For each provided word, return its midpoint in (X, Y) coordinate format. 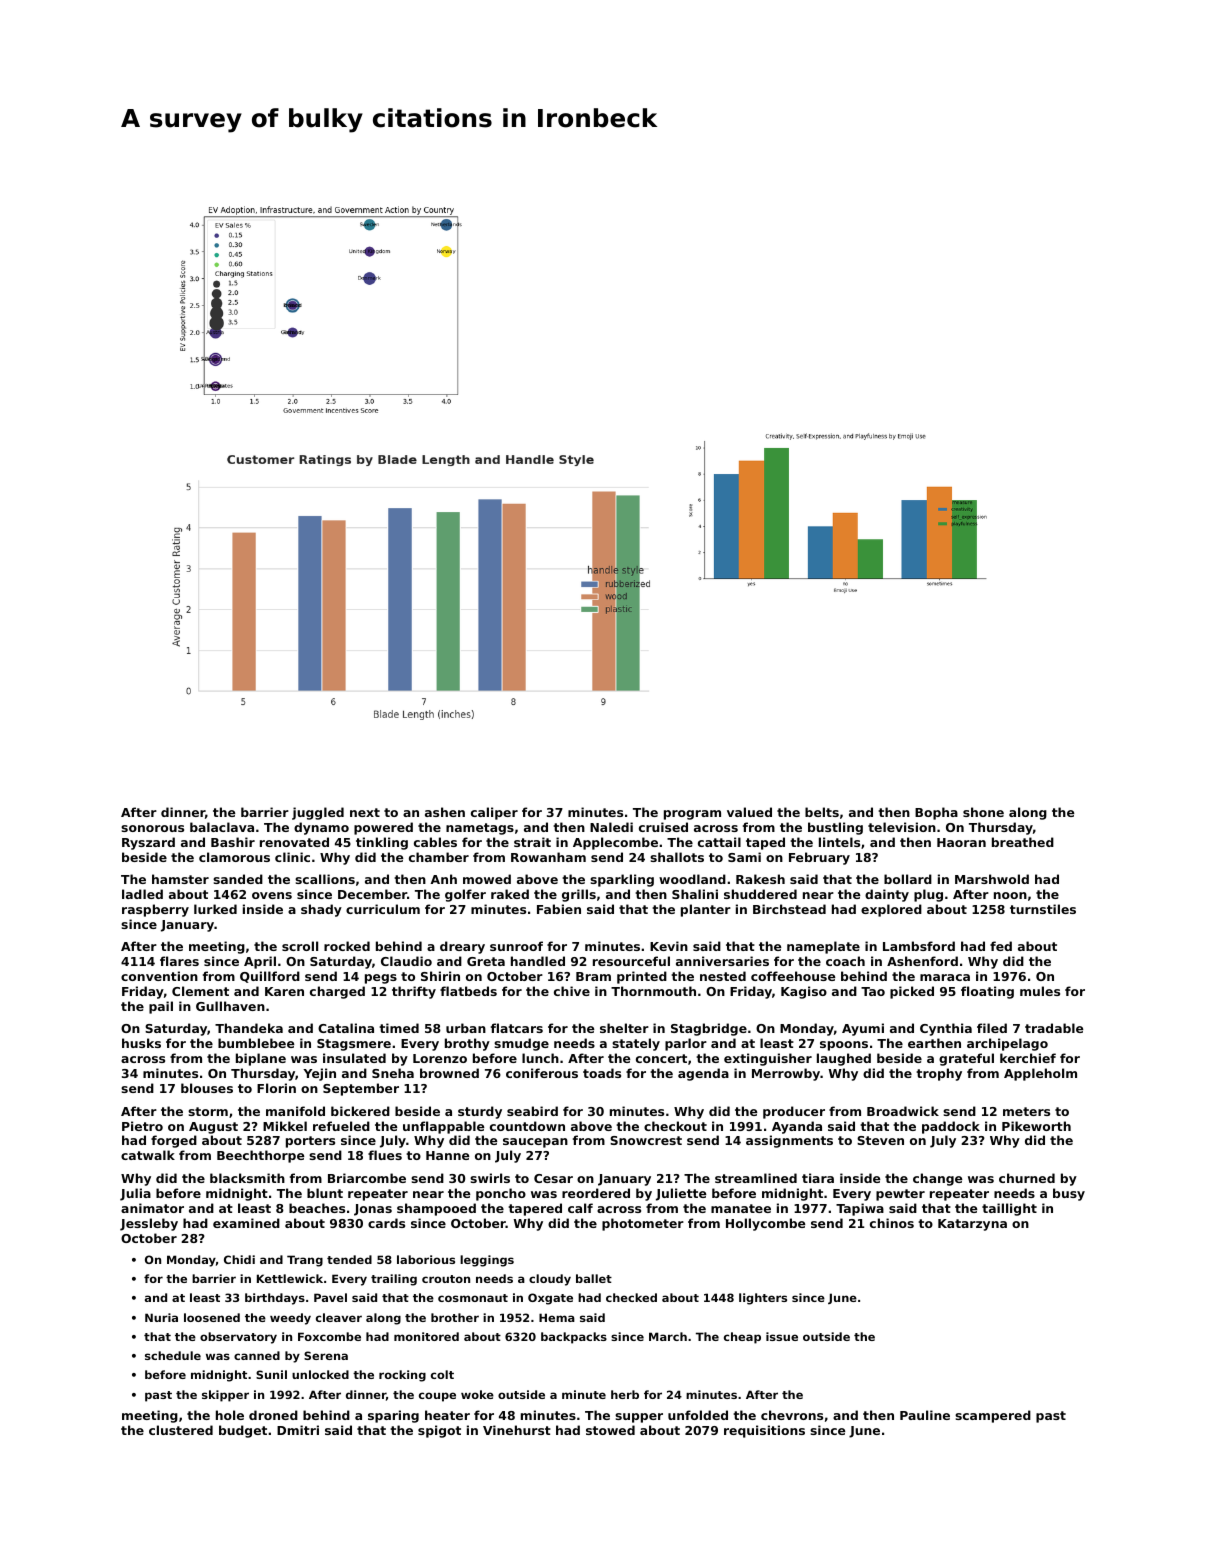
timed (399, 1028)
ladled (142, 894)
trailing (394, 1280)
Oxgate (550, 1299)
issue (782, 1336)
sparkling (622, 880)
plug (928, 895)
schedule (173, 1355)
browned (449, 1073)
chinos (892, 1223)
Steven (880, 1140)
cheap (742, 1338)
